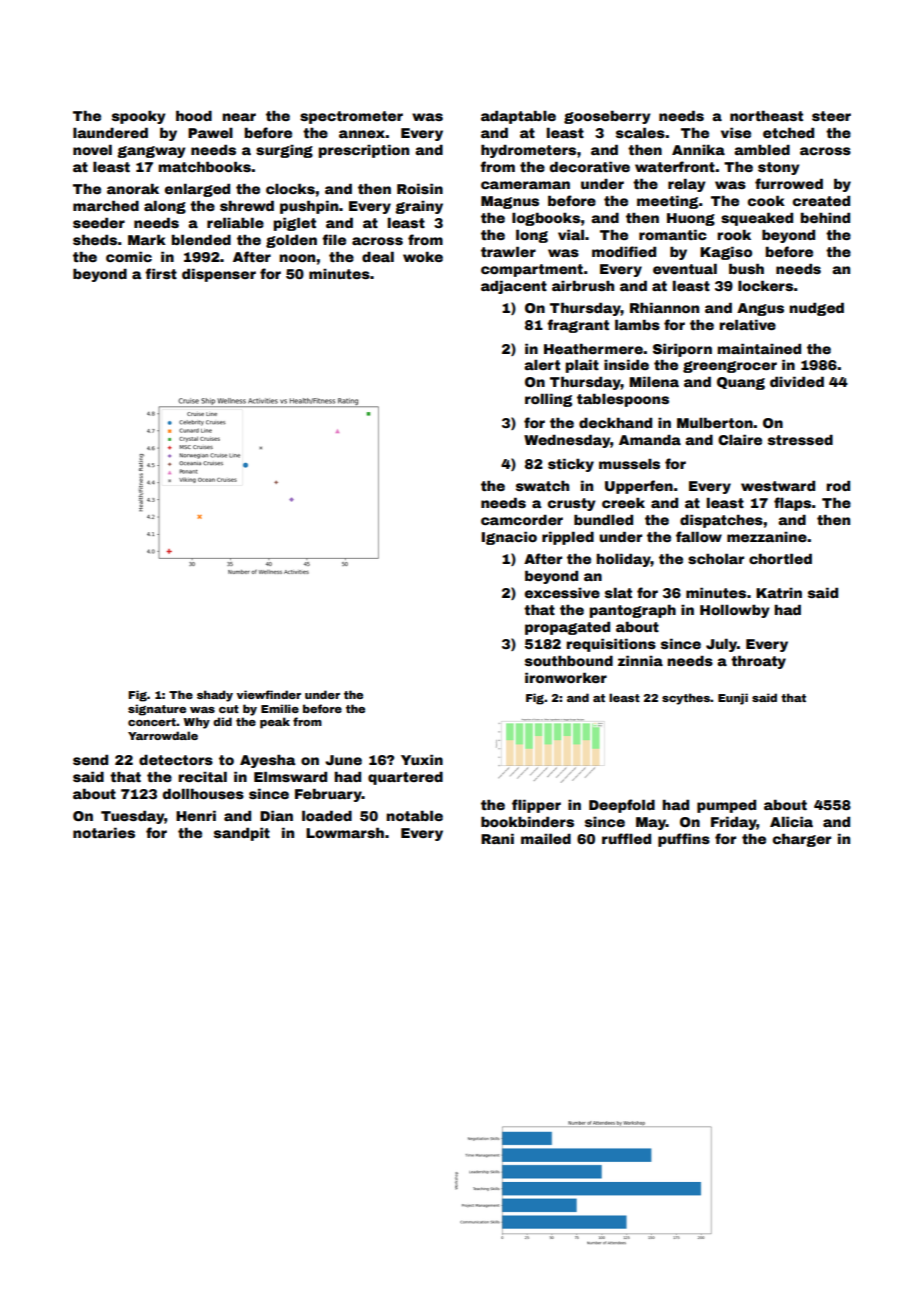  What do you see at coordinates (789, 183) in the screenshot?
I see `furrowed` at bounding box center [789, 183].
